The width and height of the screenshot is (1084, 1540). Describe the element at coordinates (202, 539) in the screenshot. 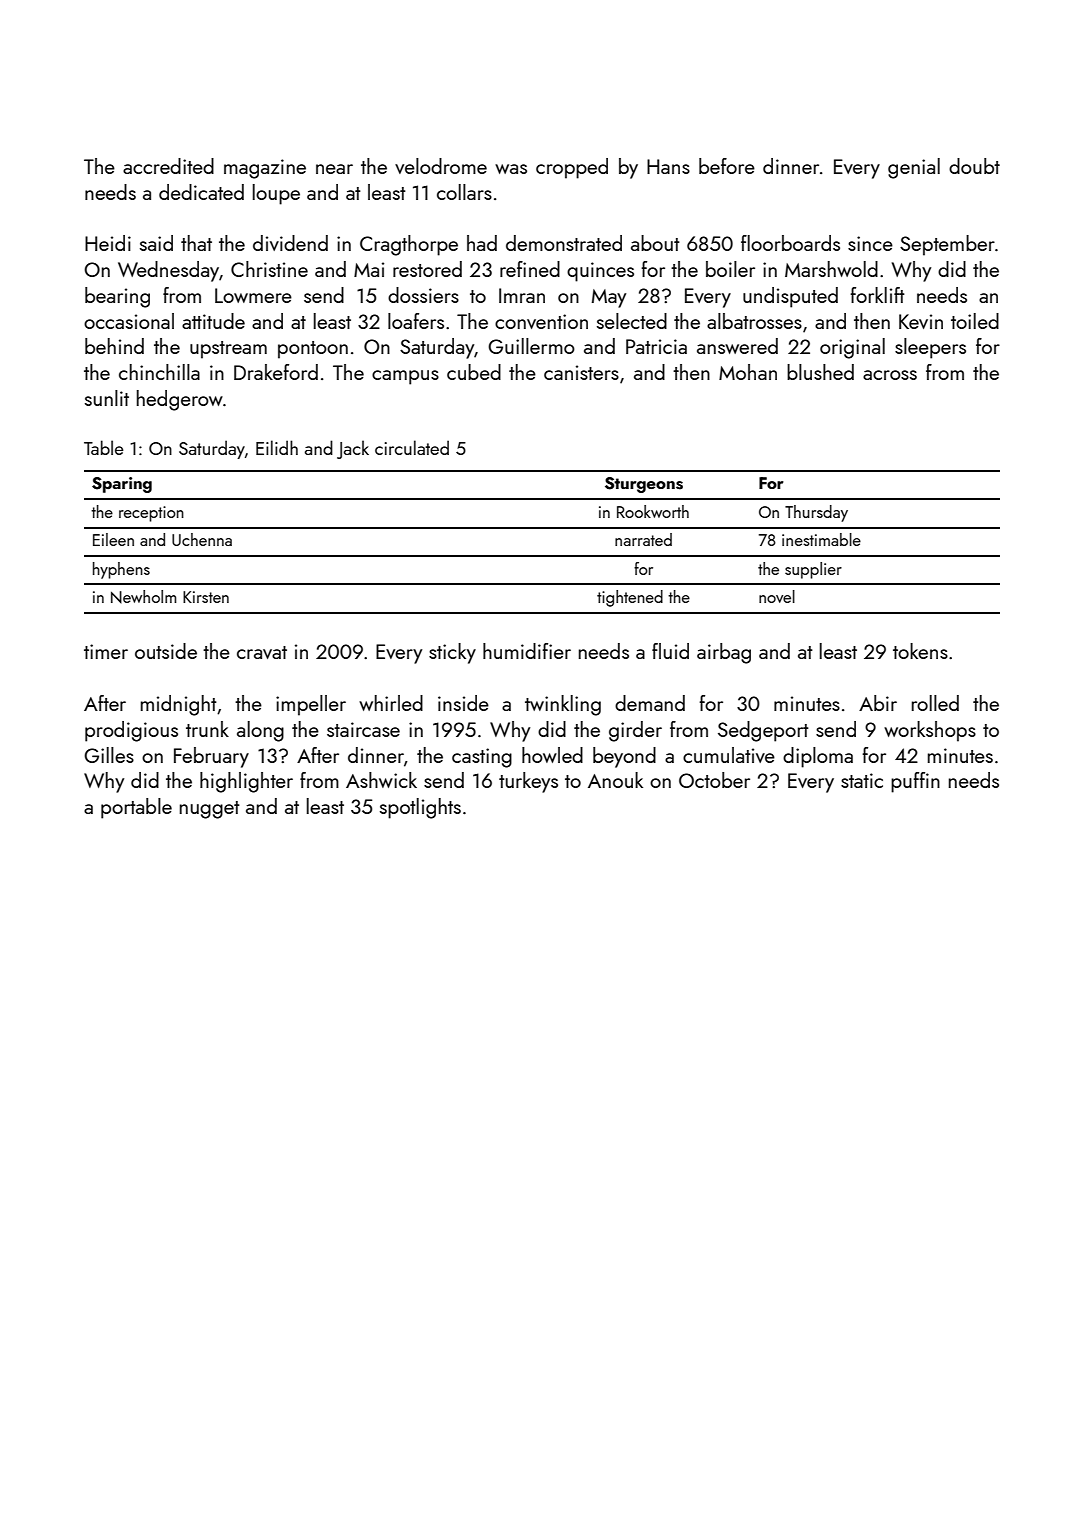

I see `Uchenna` at that location.
